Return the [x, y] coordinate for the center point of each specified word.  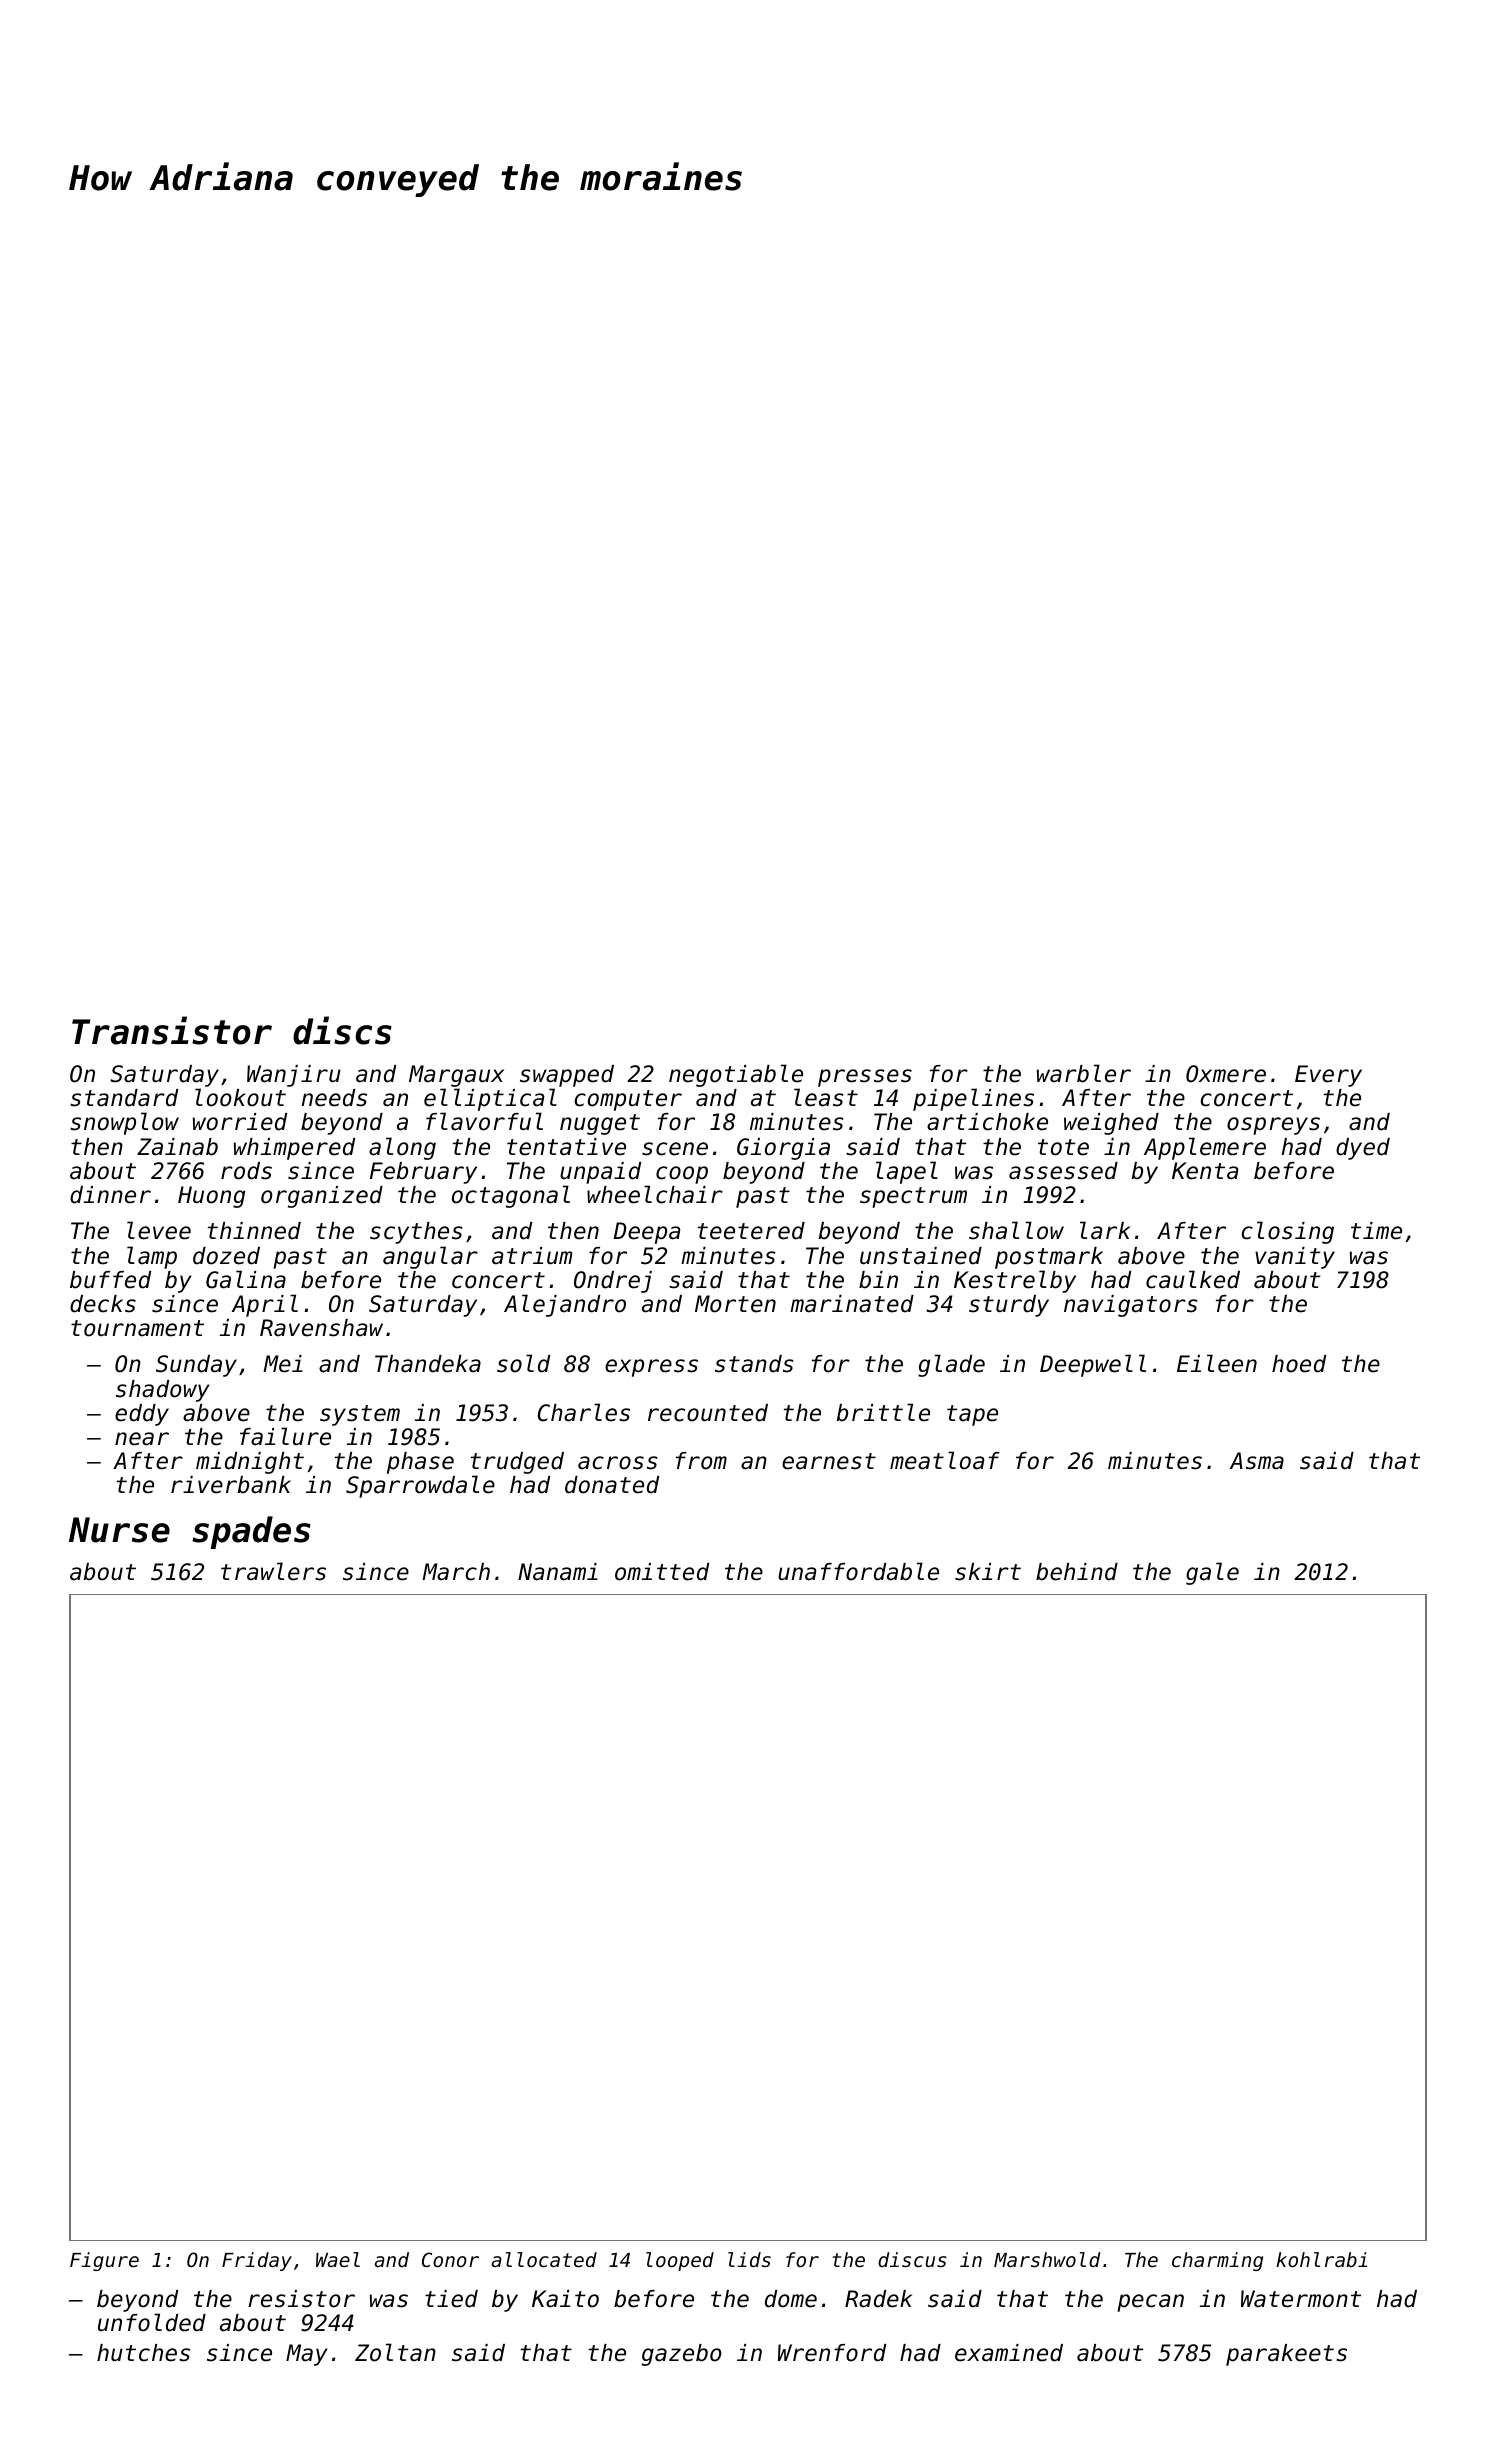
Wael [338, 2259]
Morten [735, 1304]
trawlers [273, 1571]
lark [1105, 1230]
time [1376, 1231]
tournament [137, 1328]
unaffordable [858, 1571]
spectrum [913, 1197]
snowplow [124, 1123]
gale [1212, 1573]
